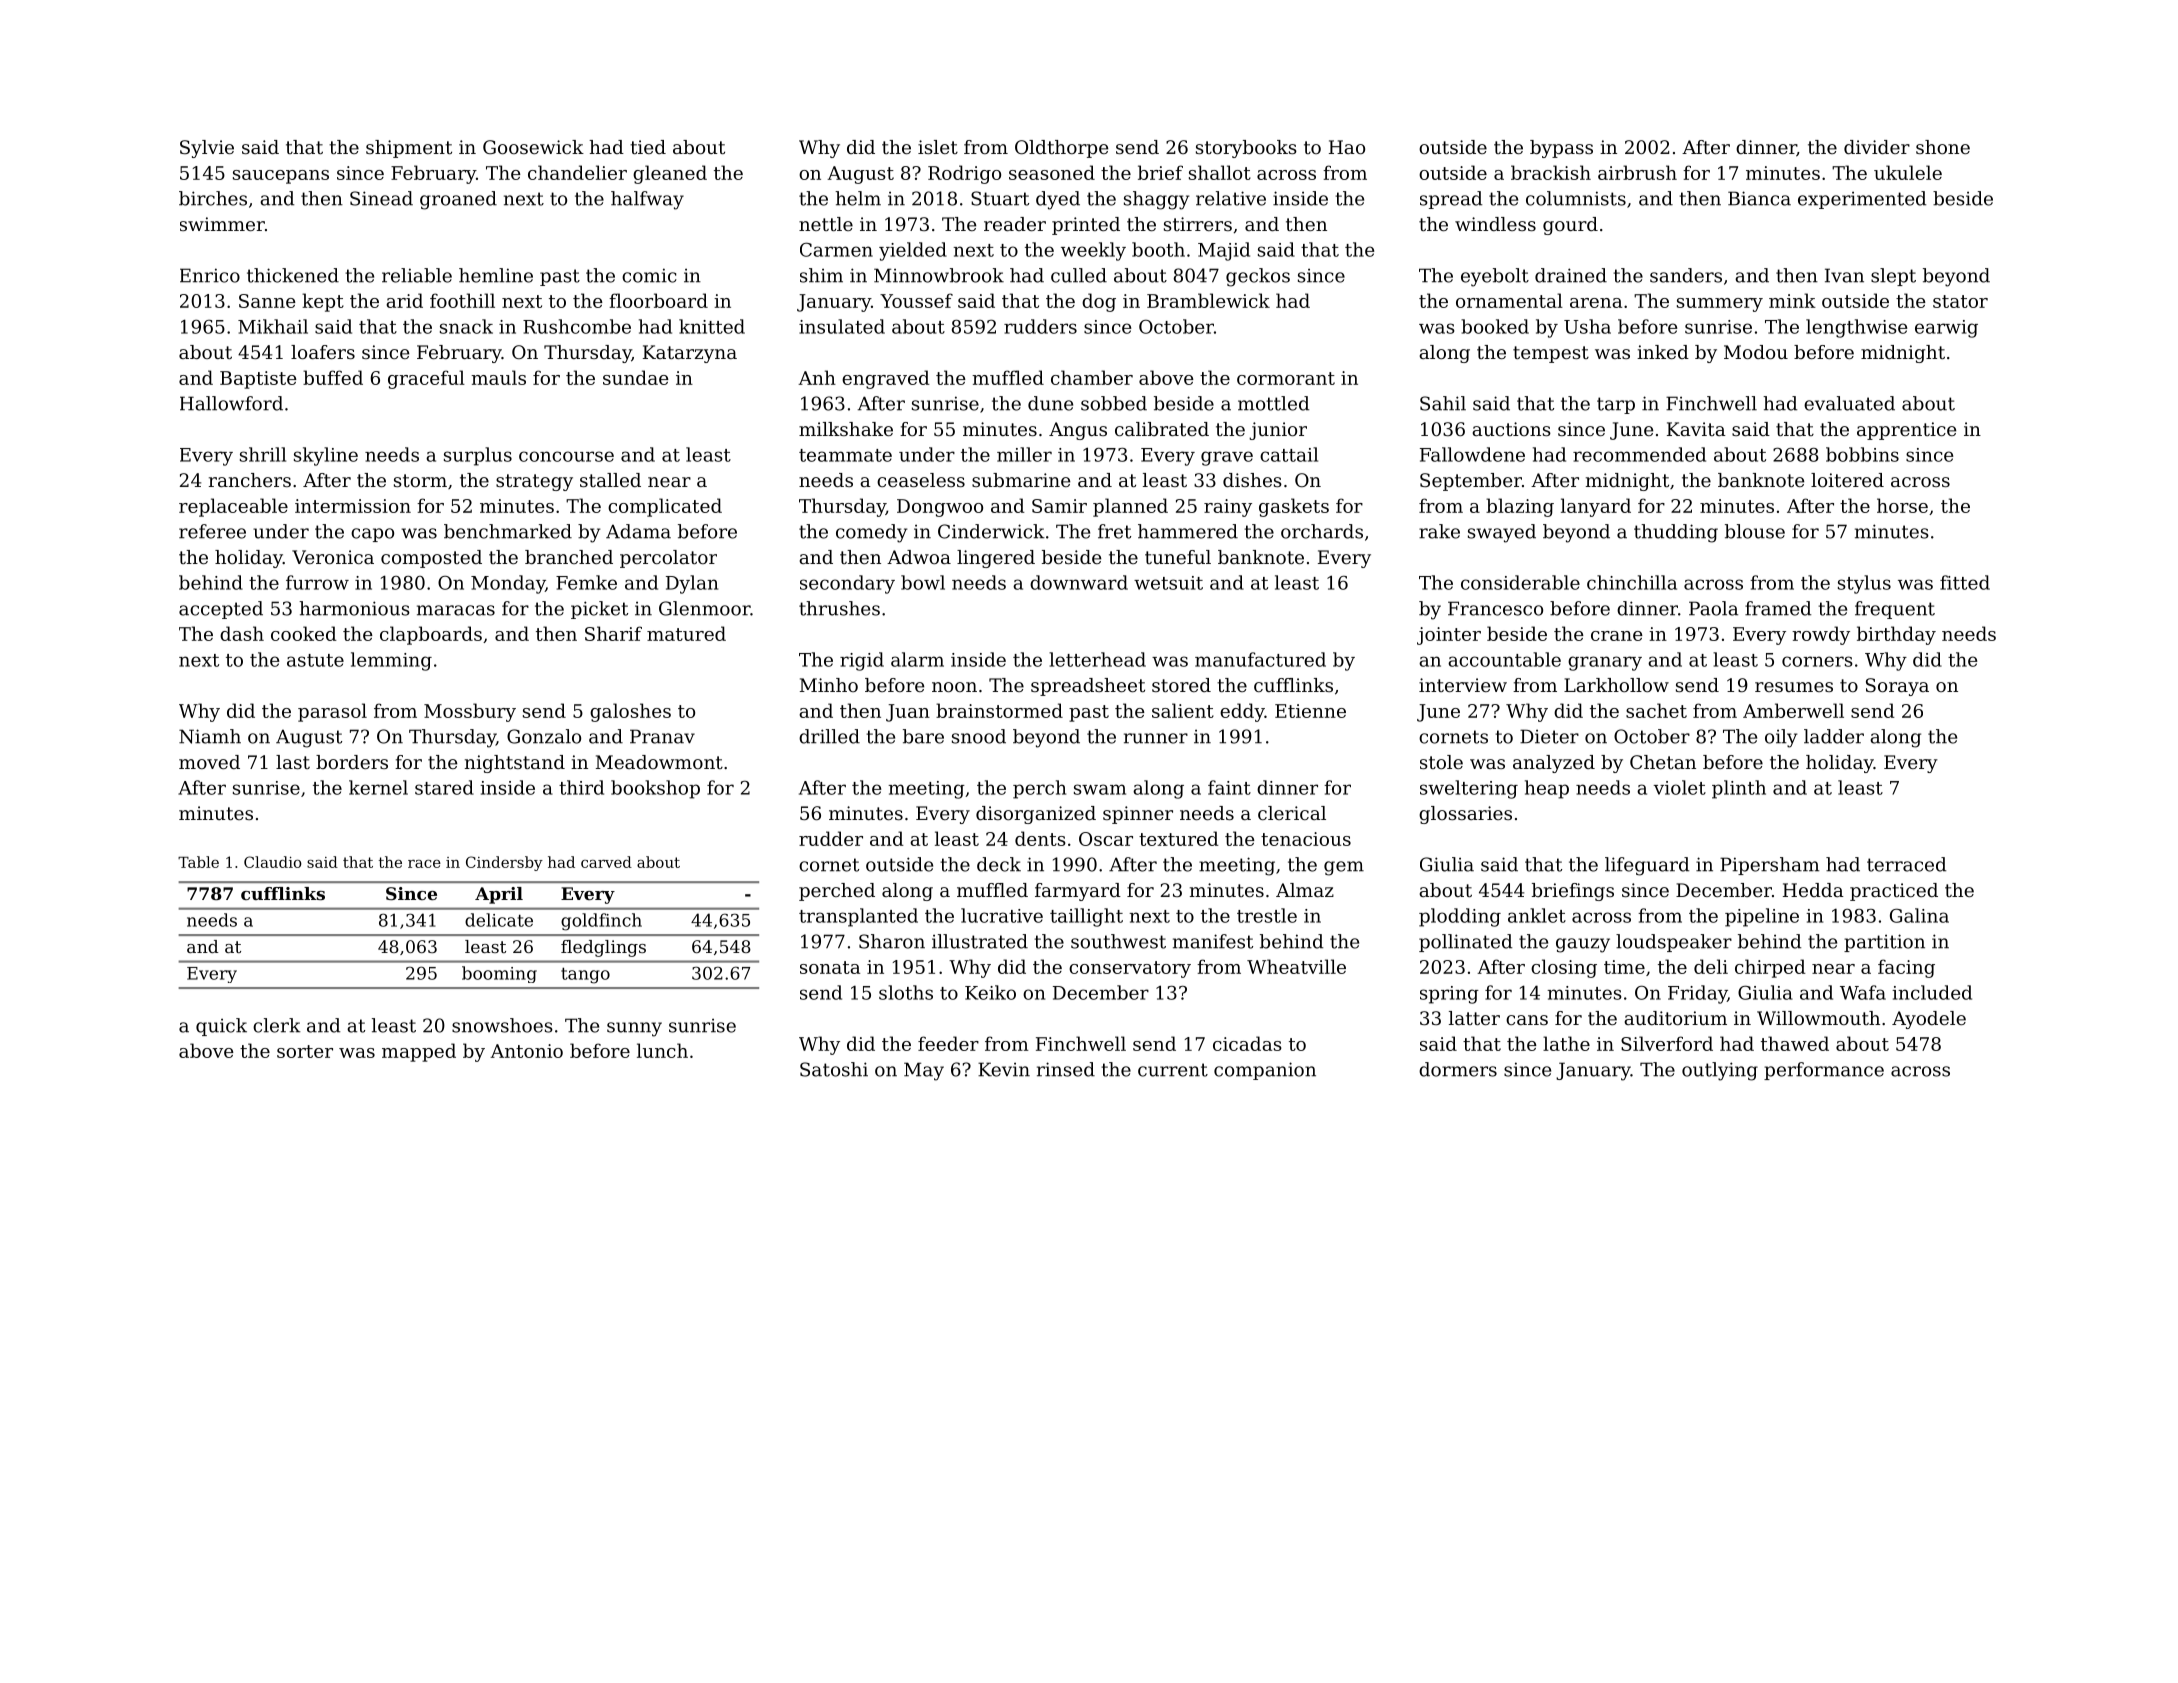 The height and width of the page is (1683, 2178). What do you see at coordinates (1824, 1071) in the page?
I see `performance` at bounding box center [1824, 1071].
